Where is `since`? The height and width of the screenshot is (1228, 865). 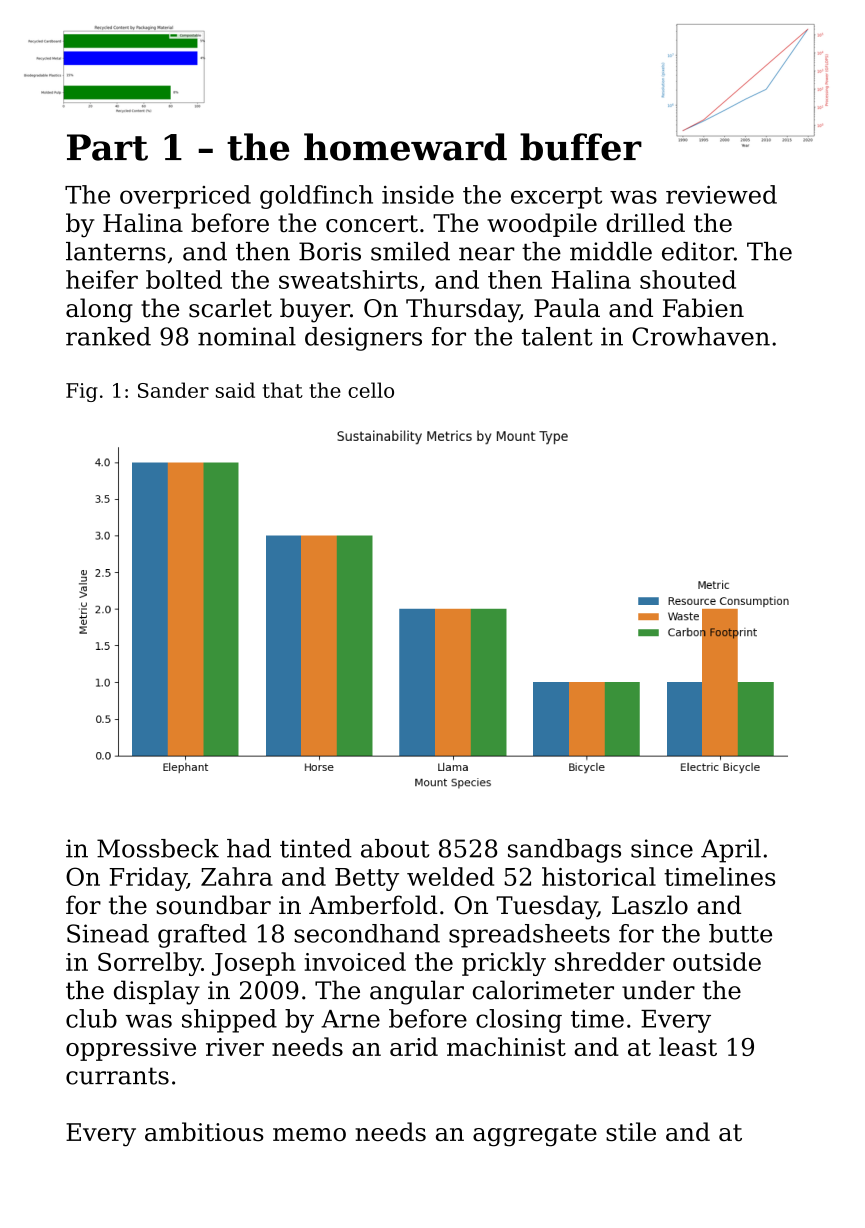
since is located at coordinates (662, 848).
